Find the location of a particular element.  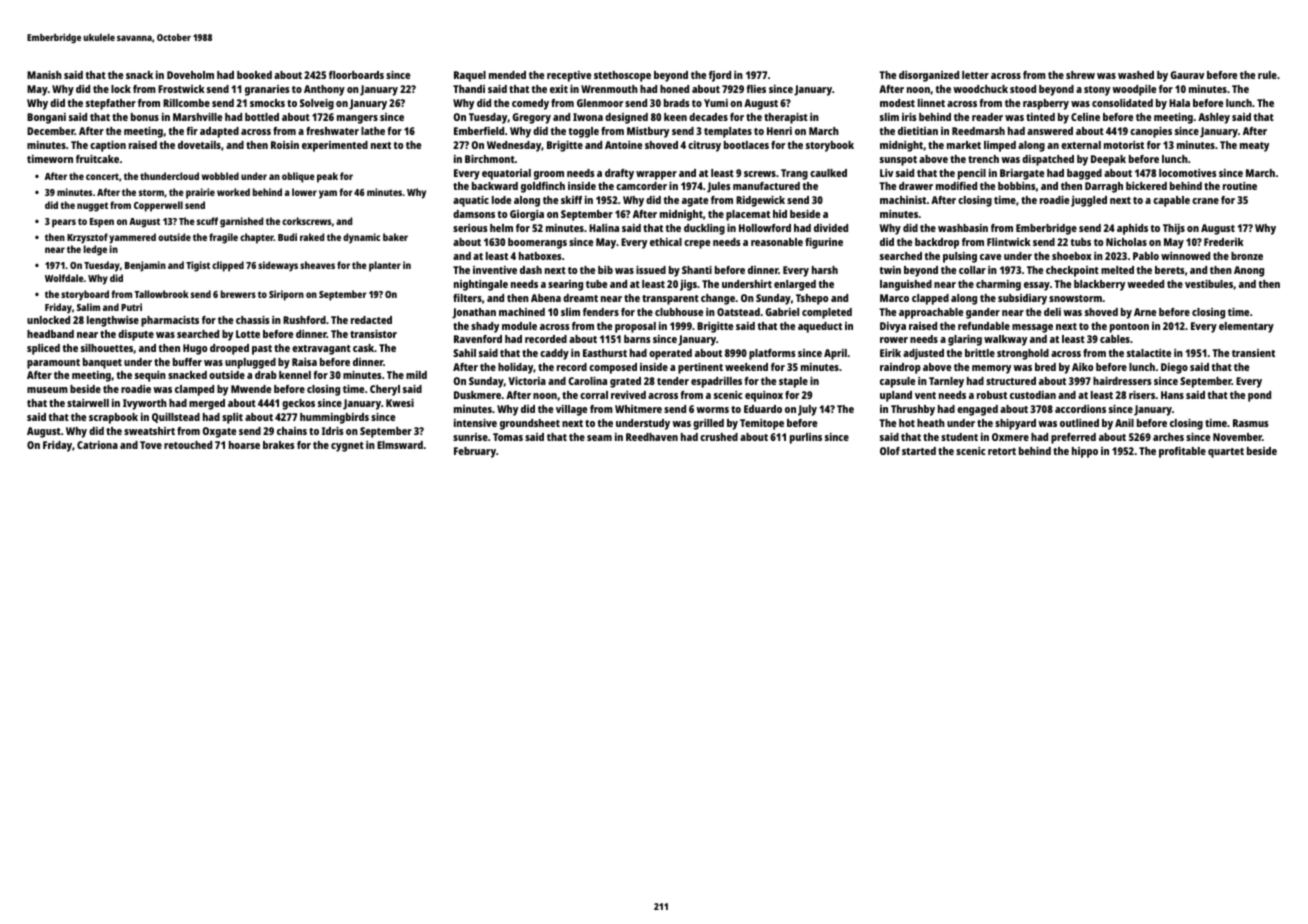

bottled is located at coordinates (262, 117).
